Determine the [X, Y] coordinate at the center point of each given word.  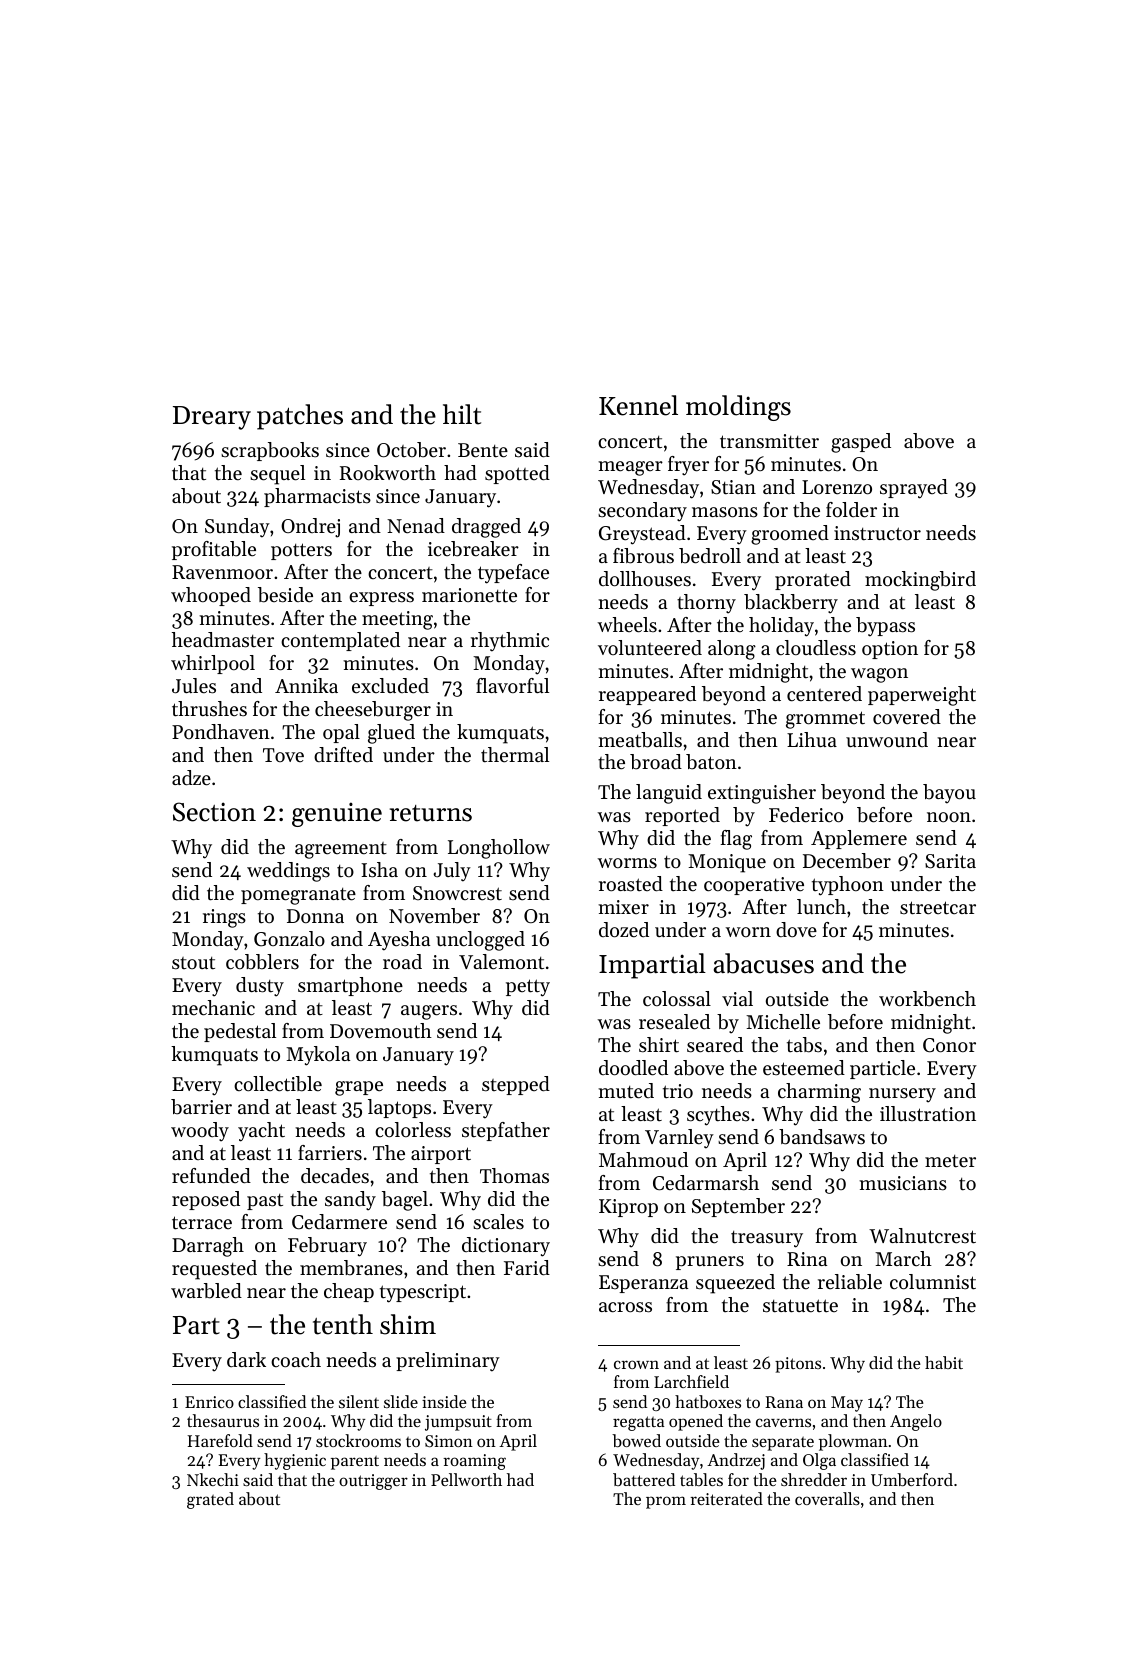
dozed [624, 930]
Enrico [209, 1402]
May [847, 1404]
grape [359, 1088]
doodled [633, 1068]
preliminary [448, 1362]
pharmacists [317, 497]
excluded [390, 686]
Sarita [950, 861]
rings [224, 918]
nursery [902, 1095]
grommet [825, 720]
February [327, 1247]
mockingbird [920, 581]
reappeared [647, 695]
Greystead [642, 535]
